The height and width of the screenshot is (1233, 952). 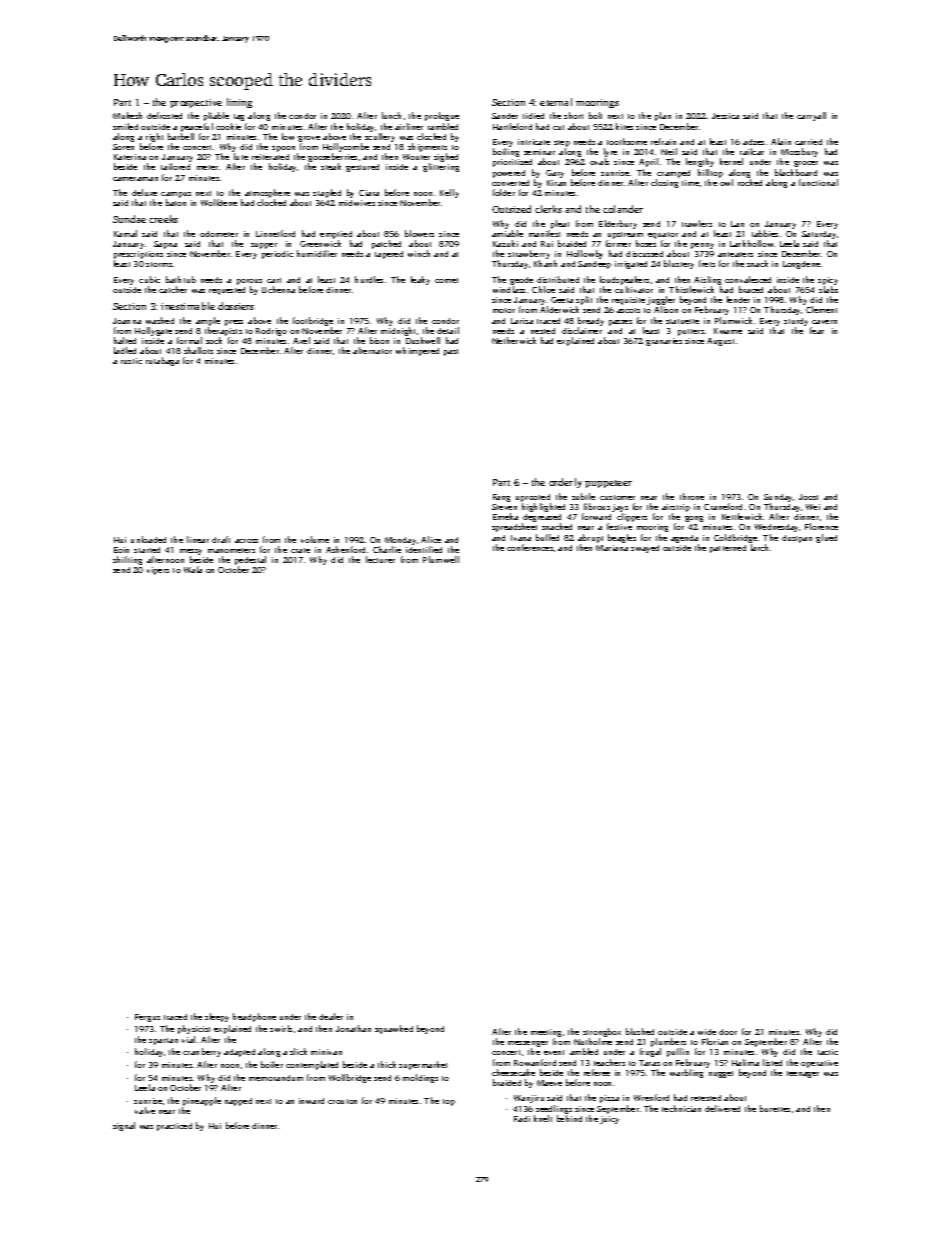 What do you see at coordinates (193, 569) in the screenshot?
I see `Wafa` at bounding box center [193, 569].
